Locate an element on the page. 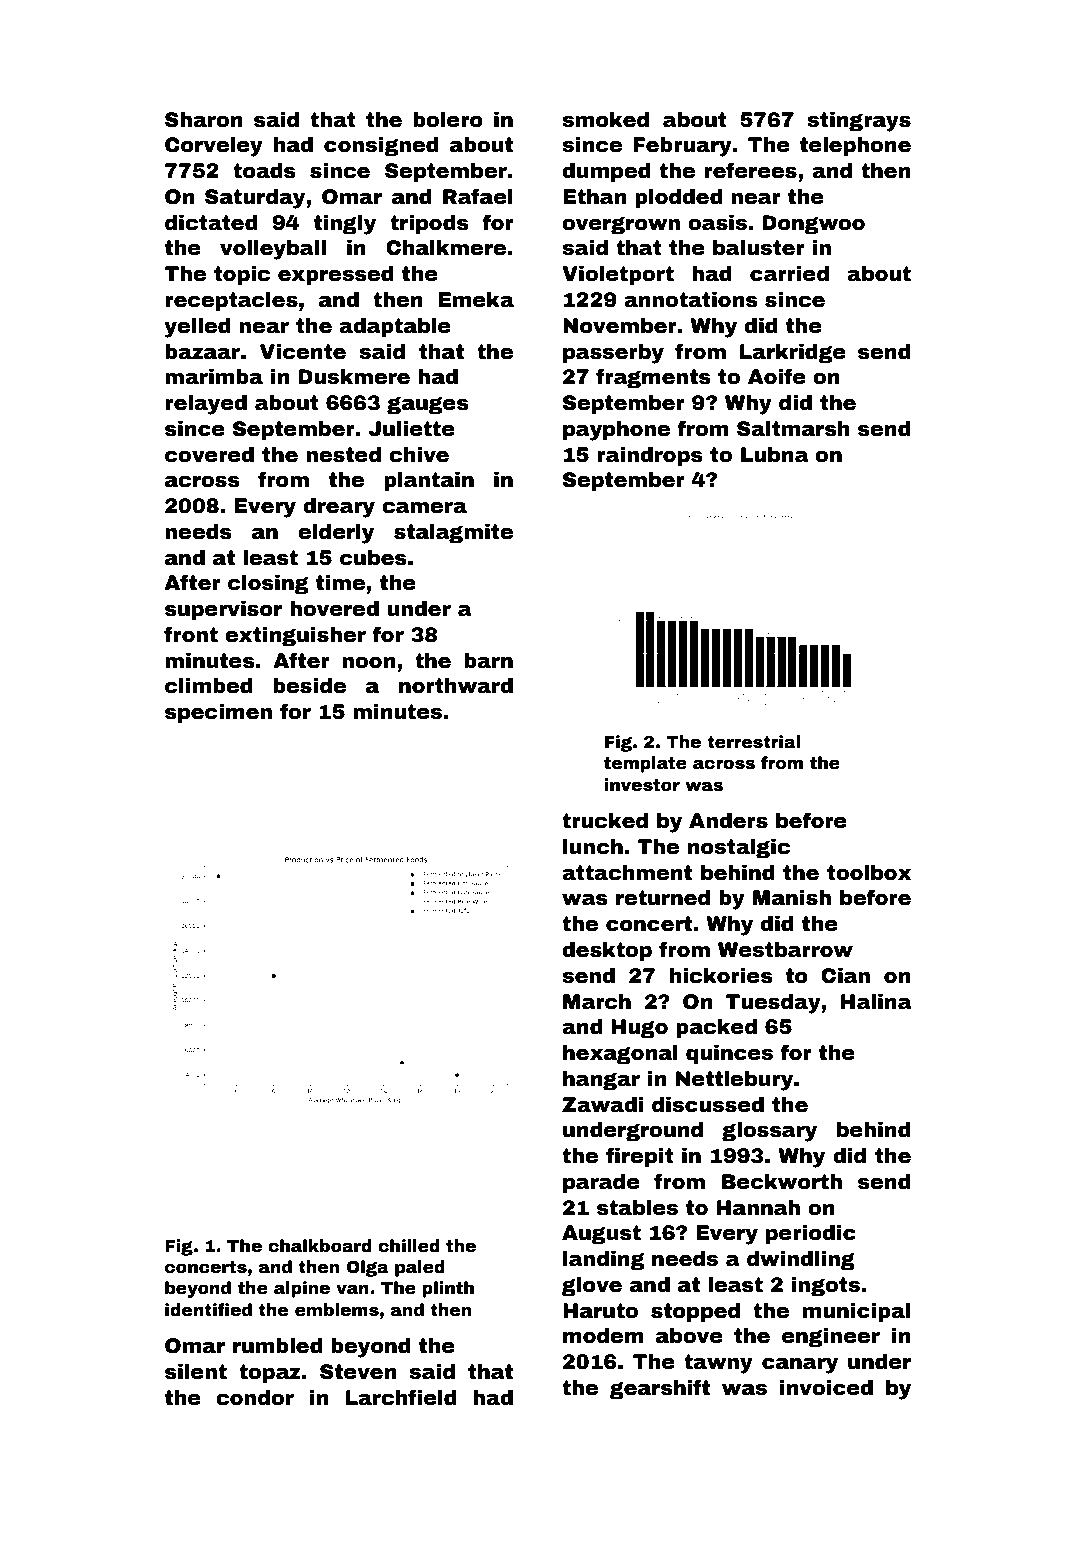  covered is located at coordinates (209, 455).
